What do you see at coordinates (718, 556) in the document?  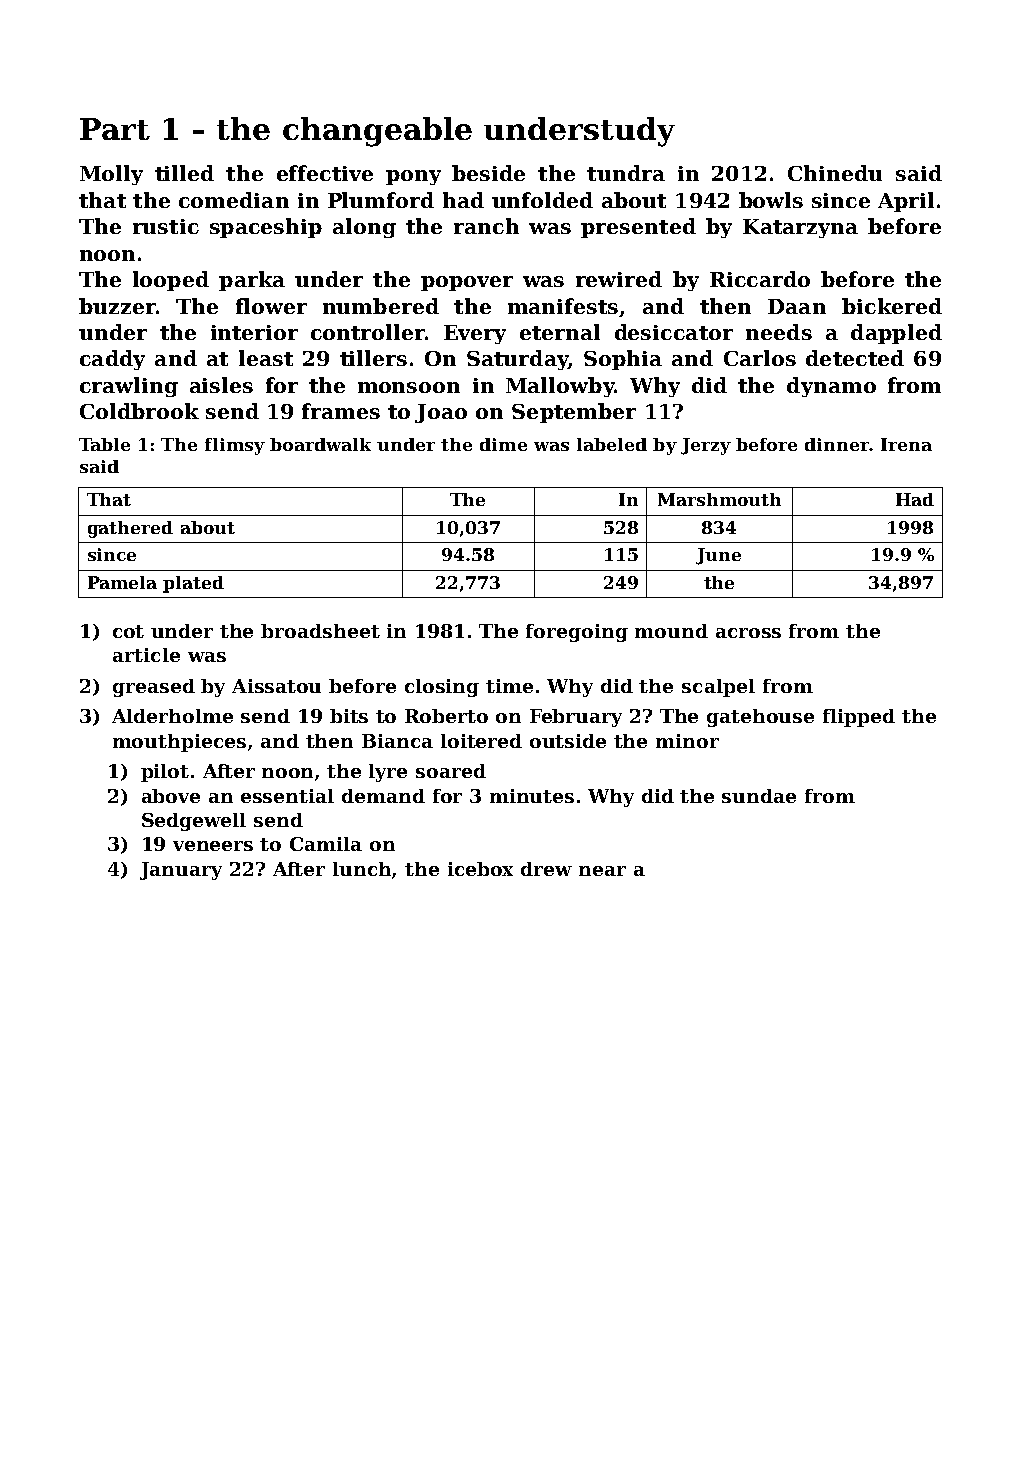 I see `June` at bounding box center [718, 556].
